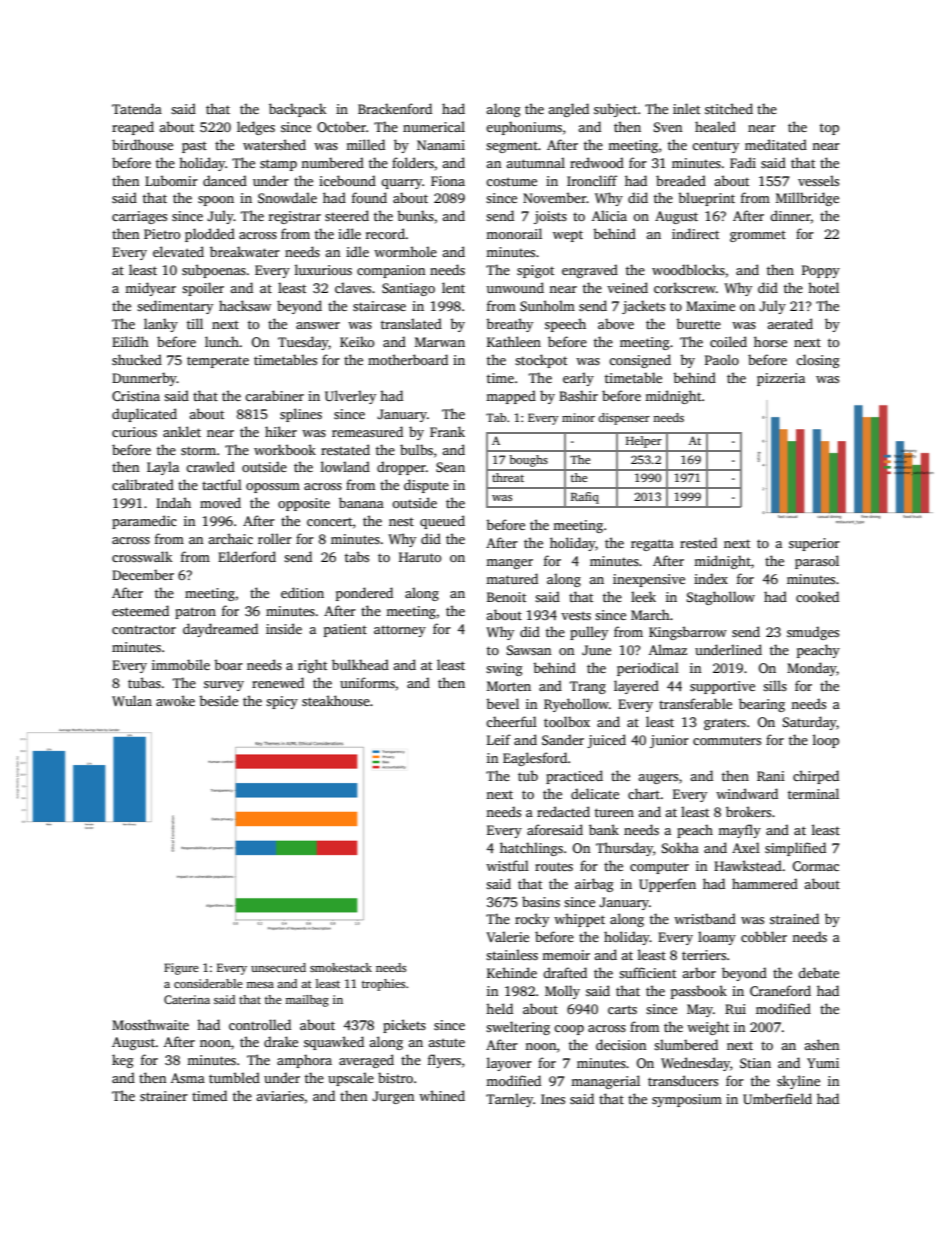 Image resolution: width=952 pixels, height=1233 pixels. Describe the element at coordinates (818, 361) in the document. I see `closing` at that location.
